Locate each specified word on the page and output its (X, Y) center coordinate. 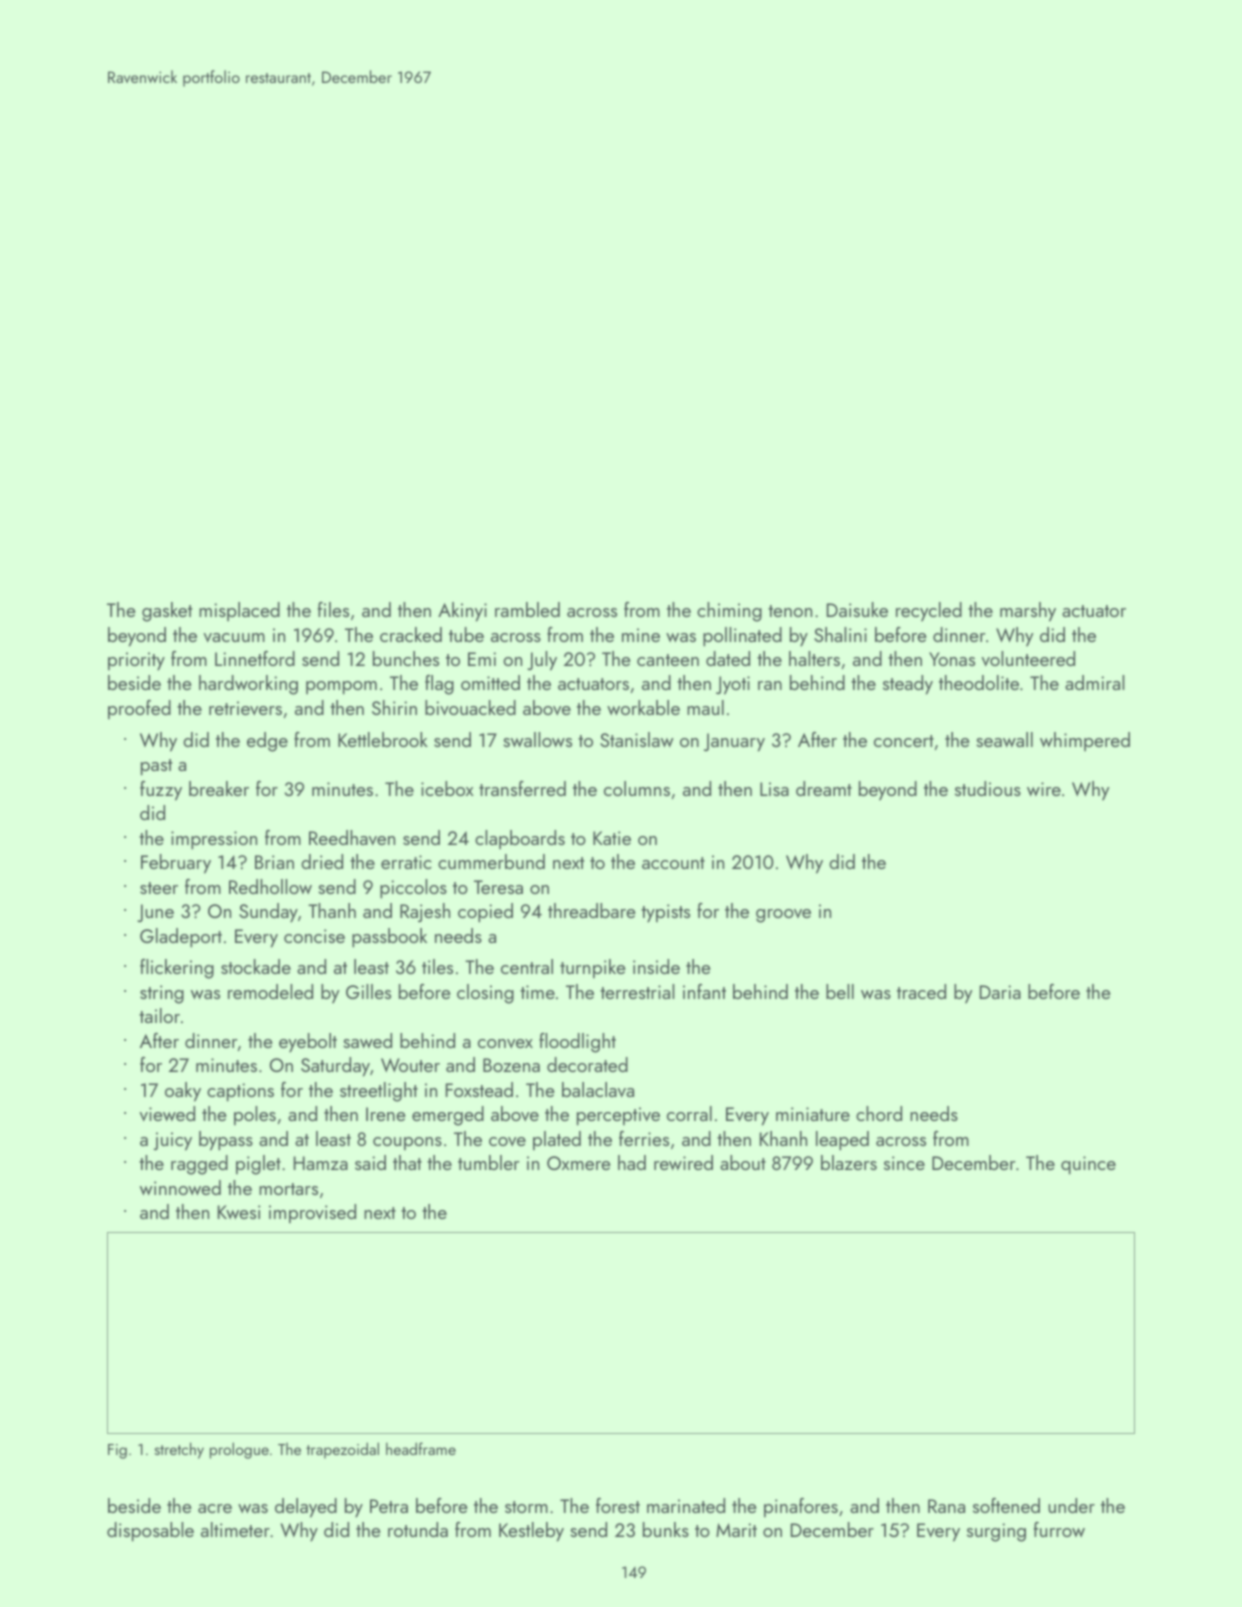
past (156, 767)
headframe (421, 1448)
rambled (527, 609)
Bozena (511, 1065)
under (1071, 1505)
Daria (1000, 992)
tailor (159, 1015)
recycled (929, 611)
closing (485, 994)
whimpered (1085, 741)
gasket (167, 612)
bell (840, 991)
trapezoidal (342, 1450)
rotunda (418, 1529)
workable (643, 707)
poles (255, 1115)
